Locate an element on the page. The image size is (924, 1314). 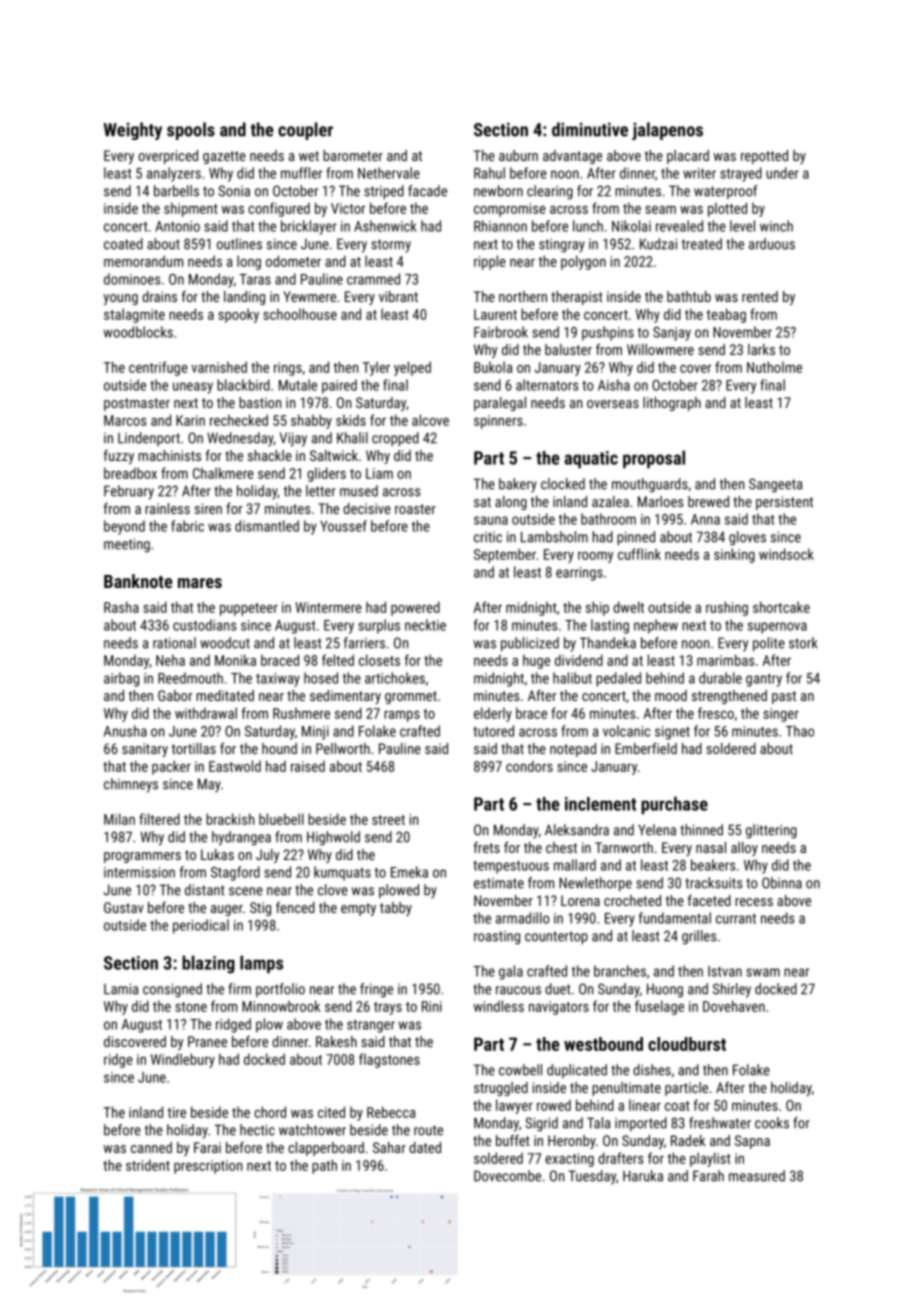
tire is located at coordinates (176, 1112).
